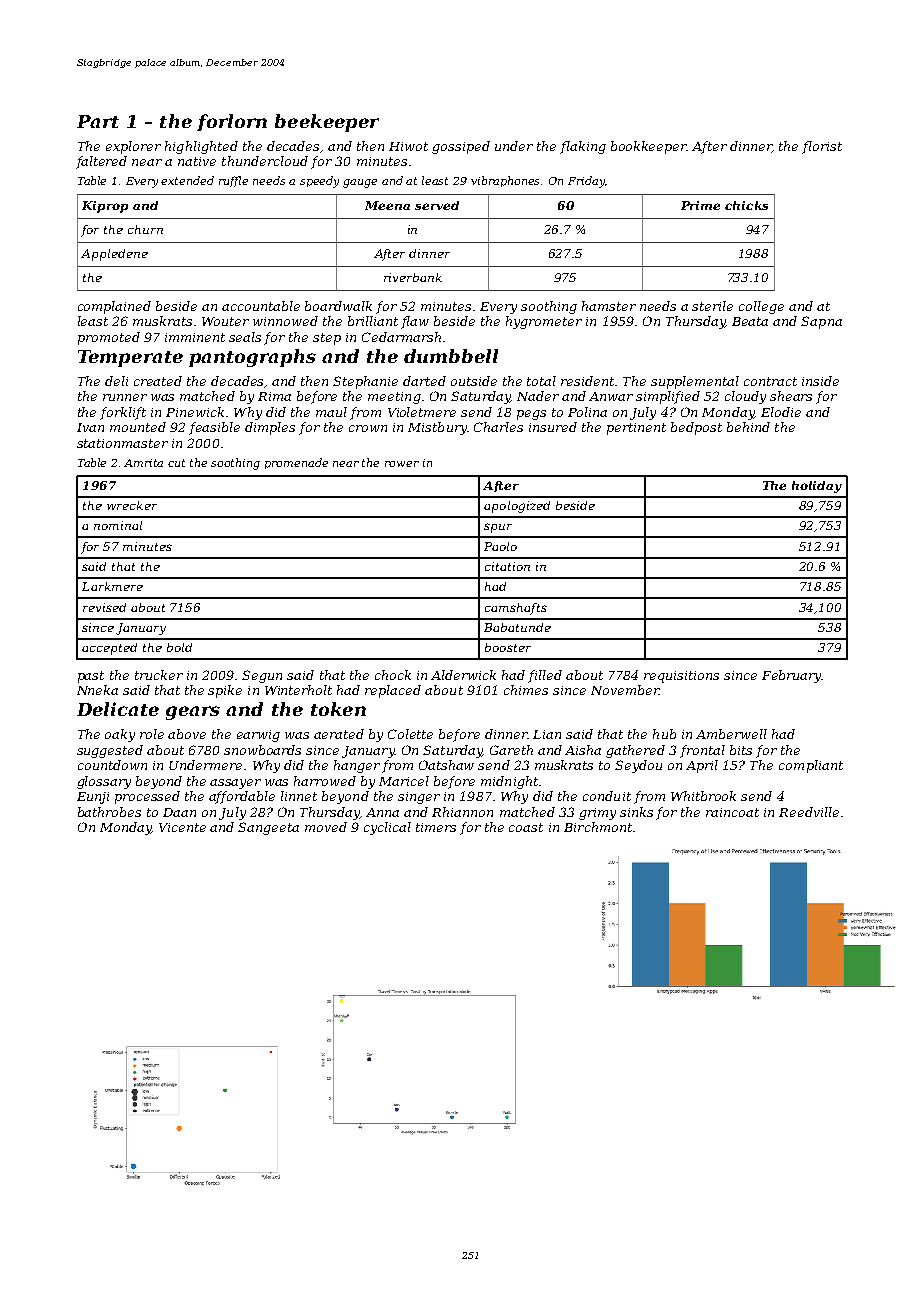 The width and height of the screenshot is (924, 1308). Describe the element at coordinates (461, 147) in the screenshot. I see `gossiped` at that location.
